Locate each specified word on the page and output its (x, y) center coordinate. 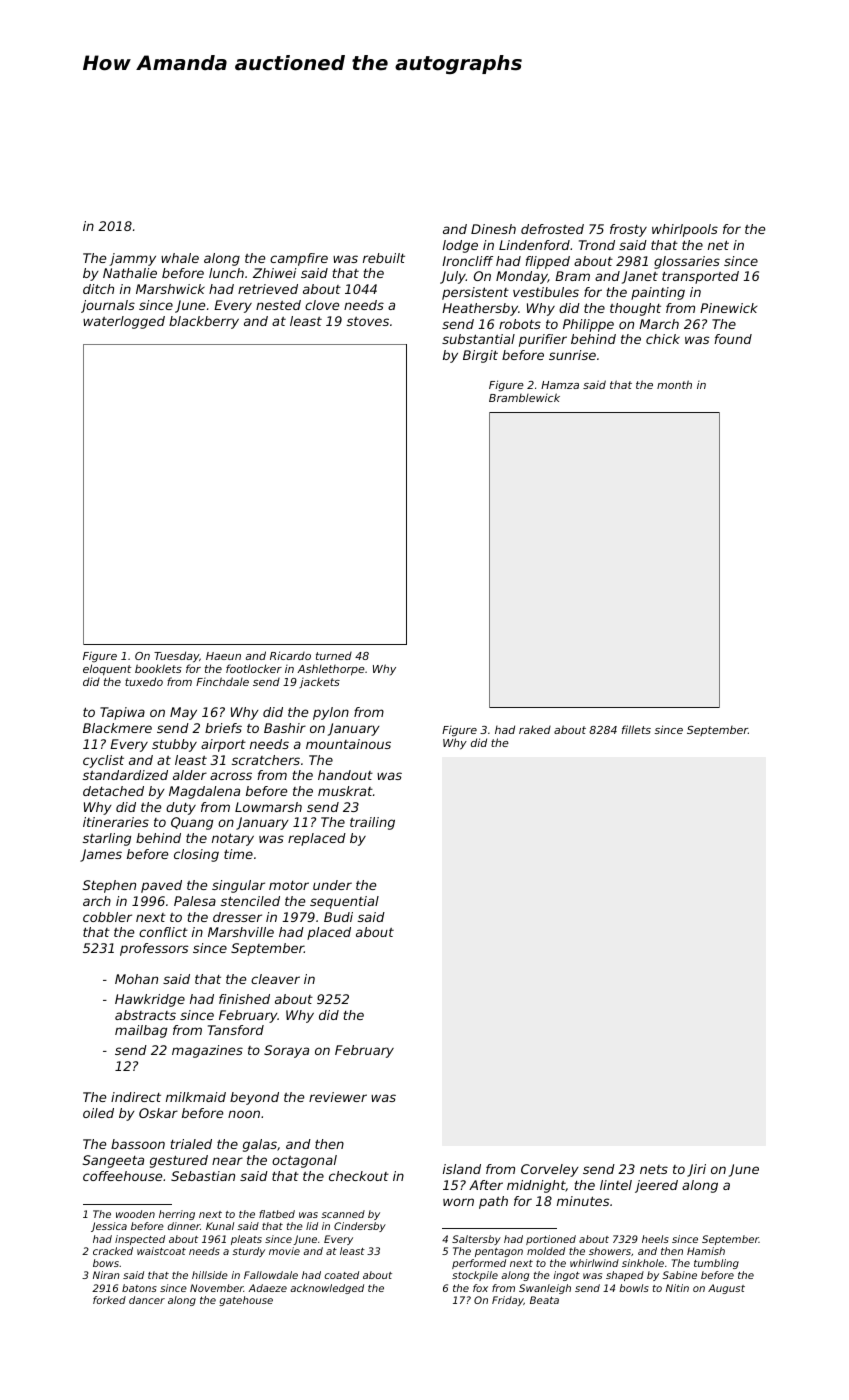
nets (654, 1169)
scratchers (266, 760)
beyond (254, 1098)
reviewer (338, 1097)
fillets (636, 729)
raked (535, 729)
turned (334, 656)
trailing (372, 823)
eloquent (107, 670)
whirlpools (685, 230)
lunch (226, 273)
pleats (246, 1240)
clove (322, 305)
